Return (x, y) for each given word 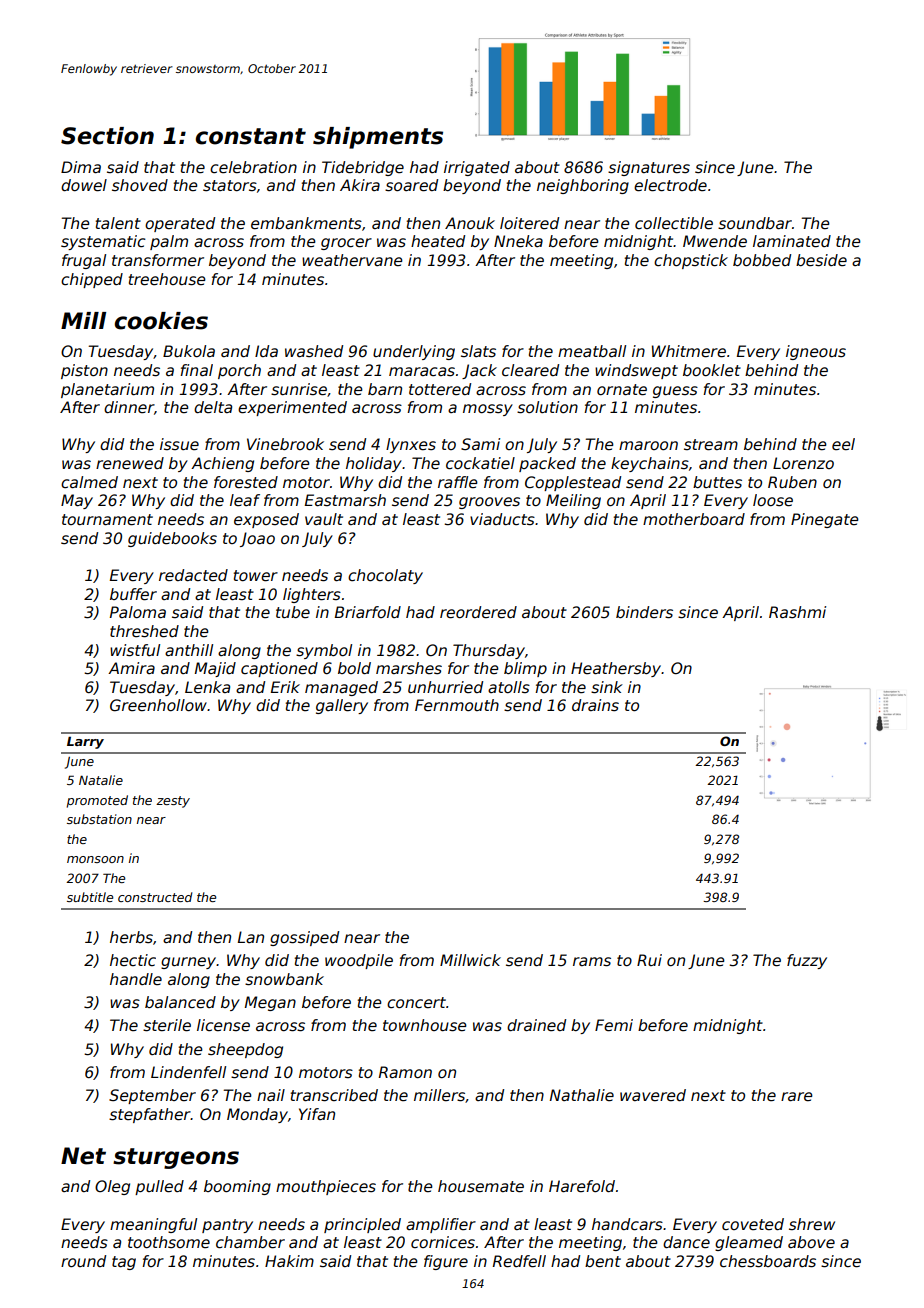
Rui (649, 960)
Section (107, 136)
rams (592, 962)
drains (595, 705)
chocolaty (385, 576)
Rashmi (797, 612)
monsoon (95, 859)
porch (239, 371)
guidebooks (172, 539)
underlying (414, 352)
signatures (649, 168)
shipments (378, 138)
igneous (816, 352)
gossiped (304, 938)
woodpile (359, 961)
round (83, 1261)
